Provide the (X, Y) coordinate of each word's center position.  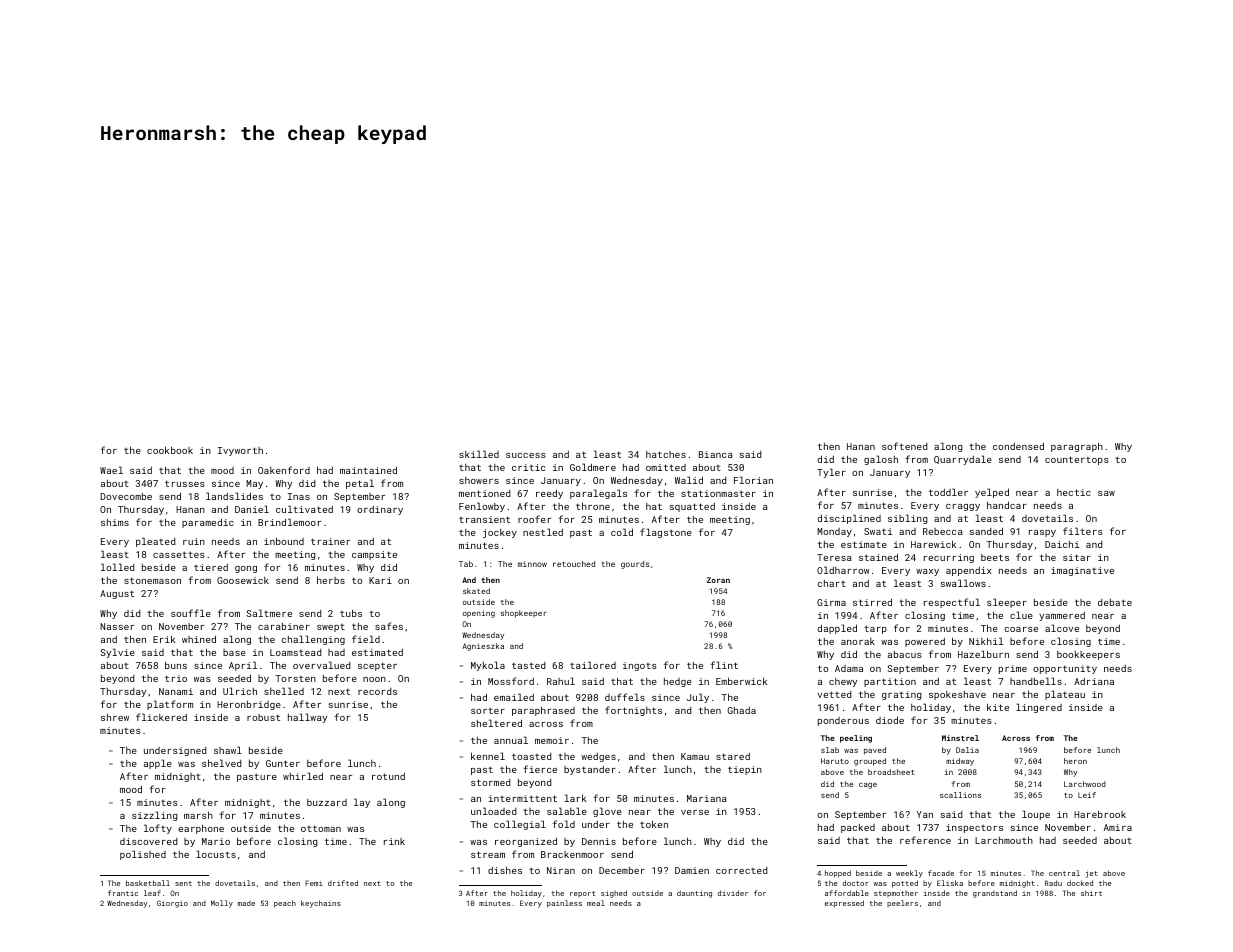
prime (1013, 669)
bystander (590, 770)
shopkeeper (524, 614)
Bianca (716, 454)
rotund (388, 776)
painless (564, 904)
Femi (314, 883)
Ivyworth (240, 451)
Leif (1087, 795)
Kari (380, 580)
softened (904, 446)
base (234, 652)
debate (1115, 602)
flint (724, 665)
